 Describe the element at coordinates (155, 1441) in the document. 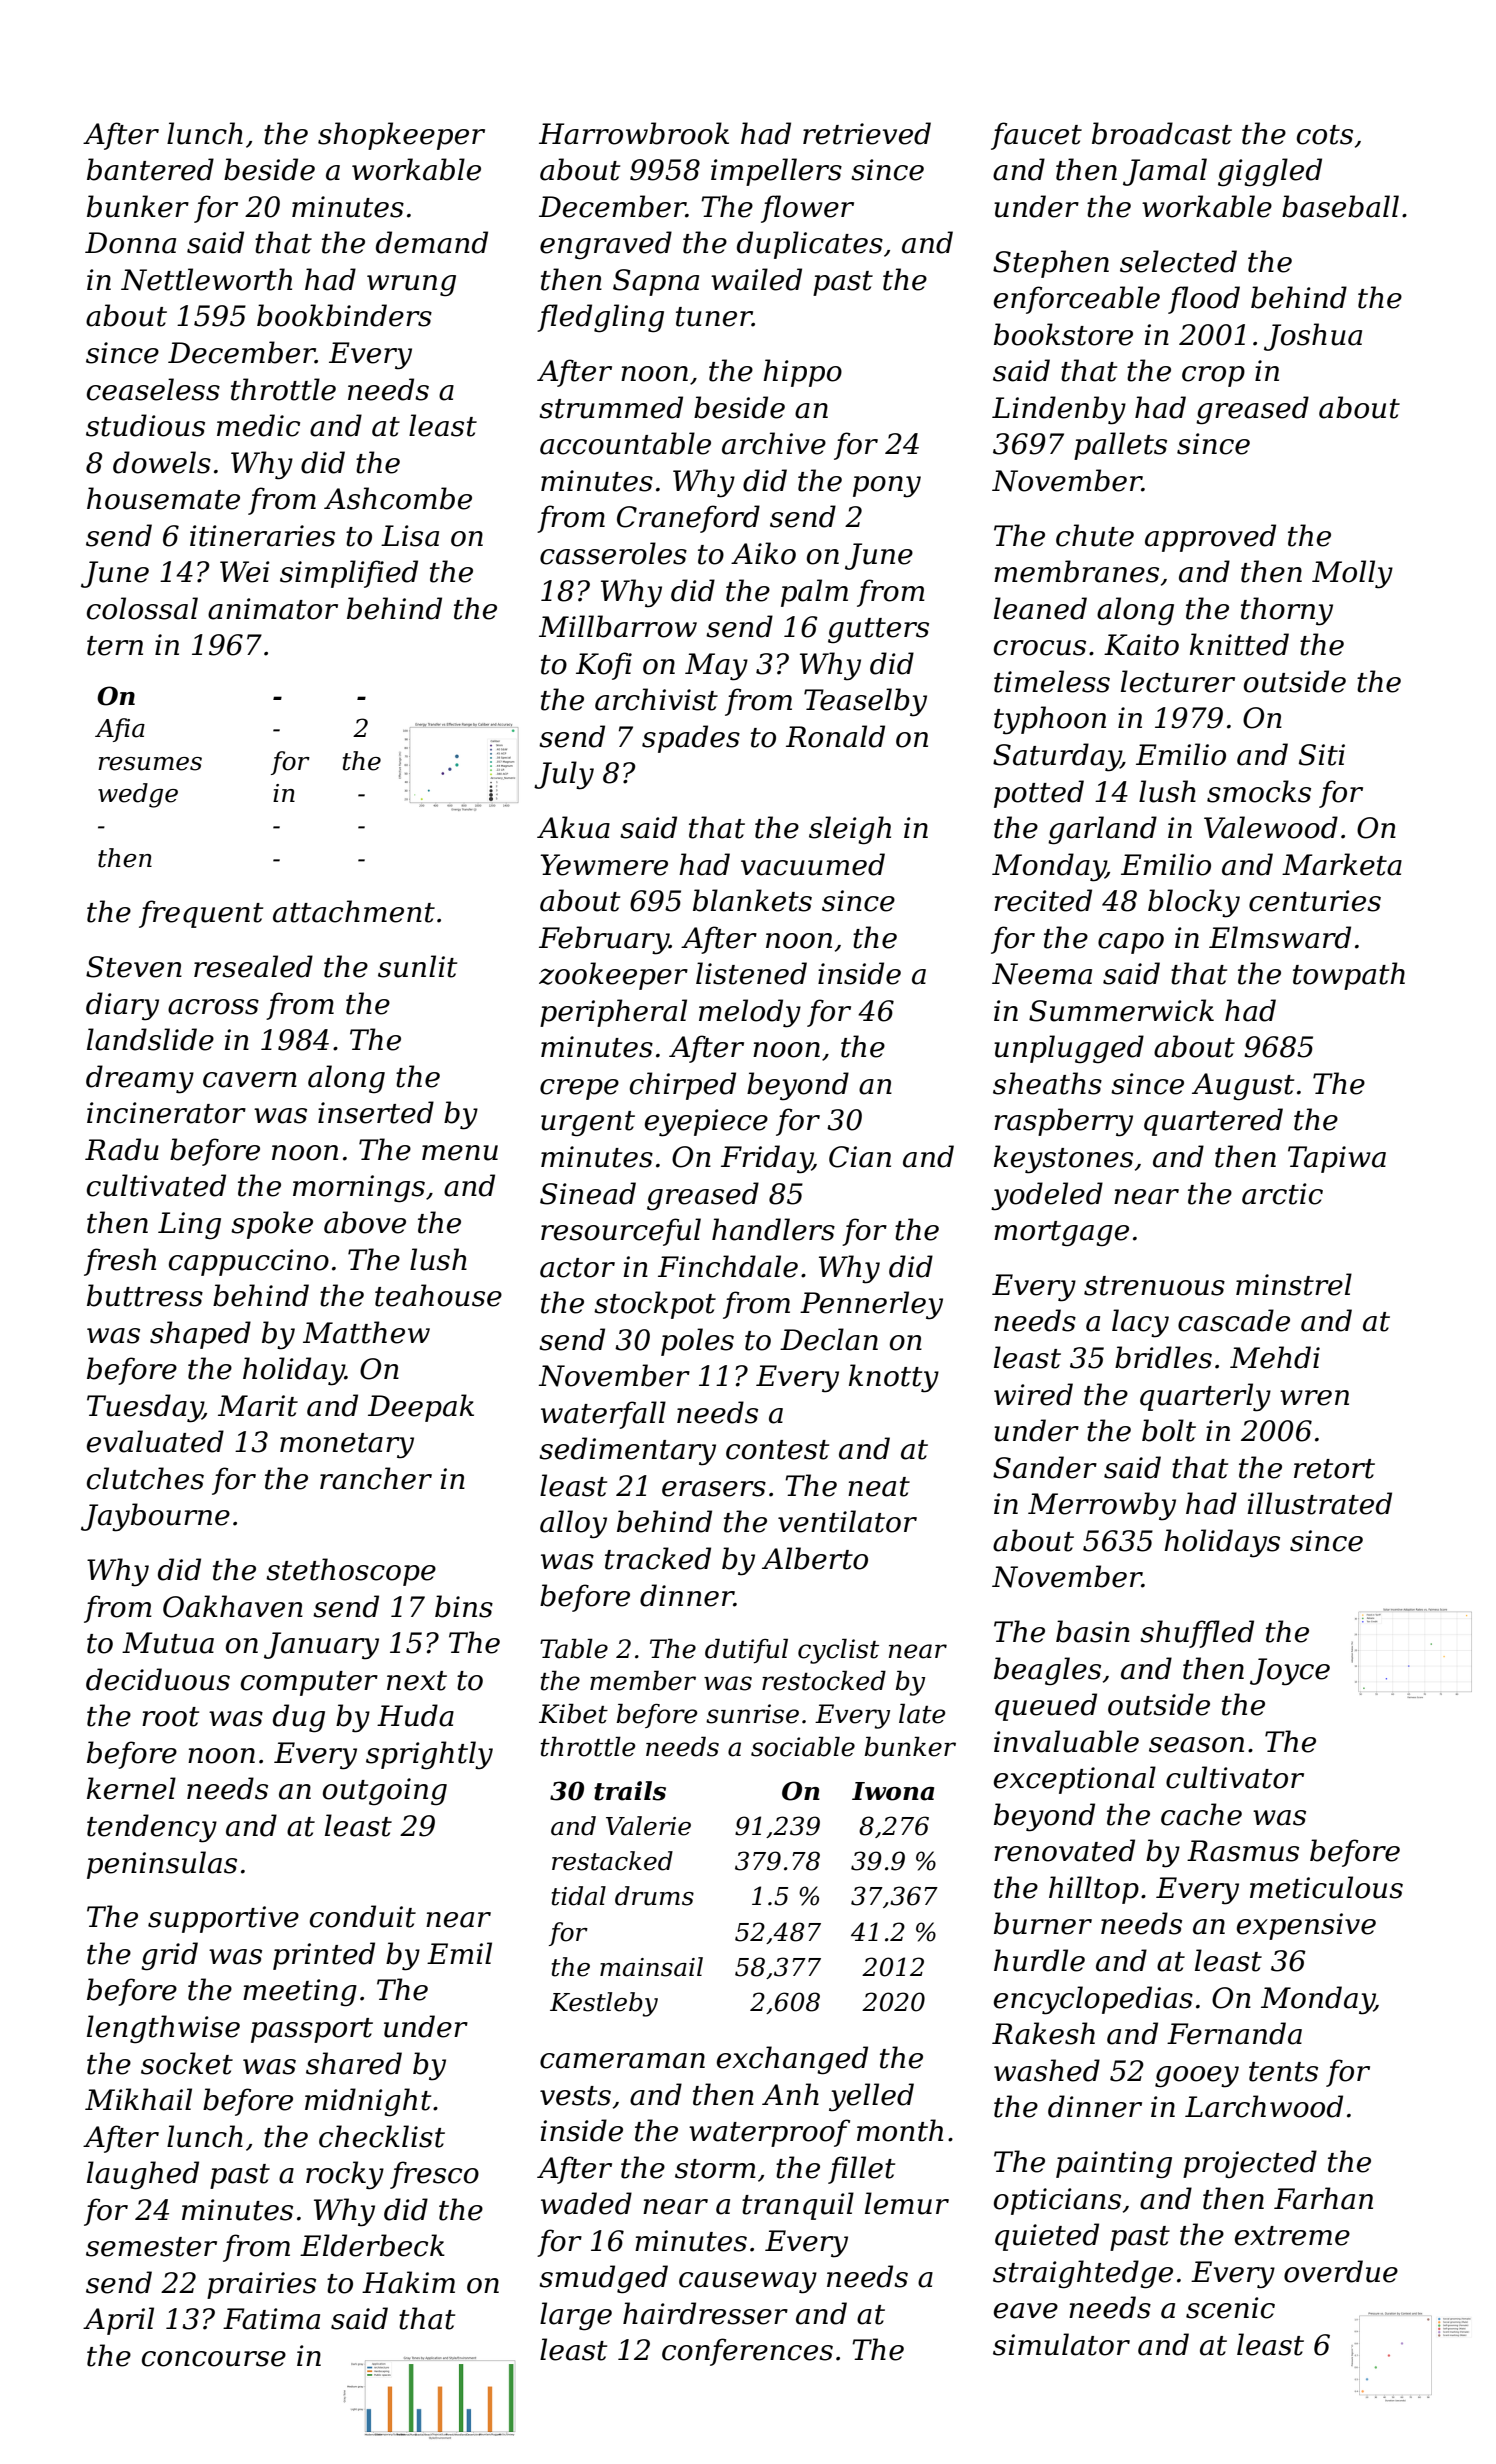

I see `evaluated` at that location.
